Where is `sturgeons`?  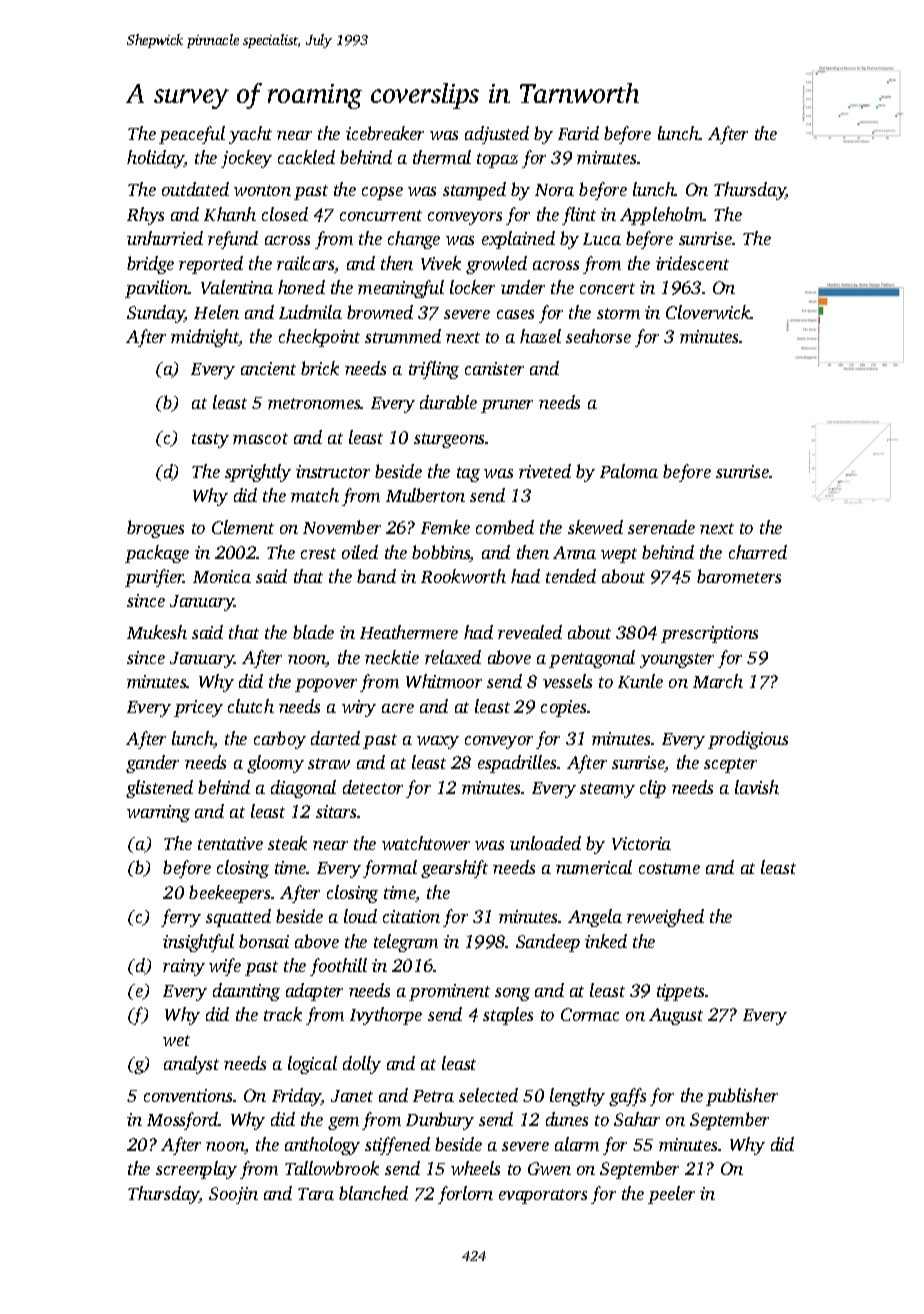 sturgeons is located at coordinates (450, 440).
